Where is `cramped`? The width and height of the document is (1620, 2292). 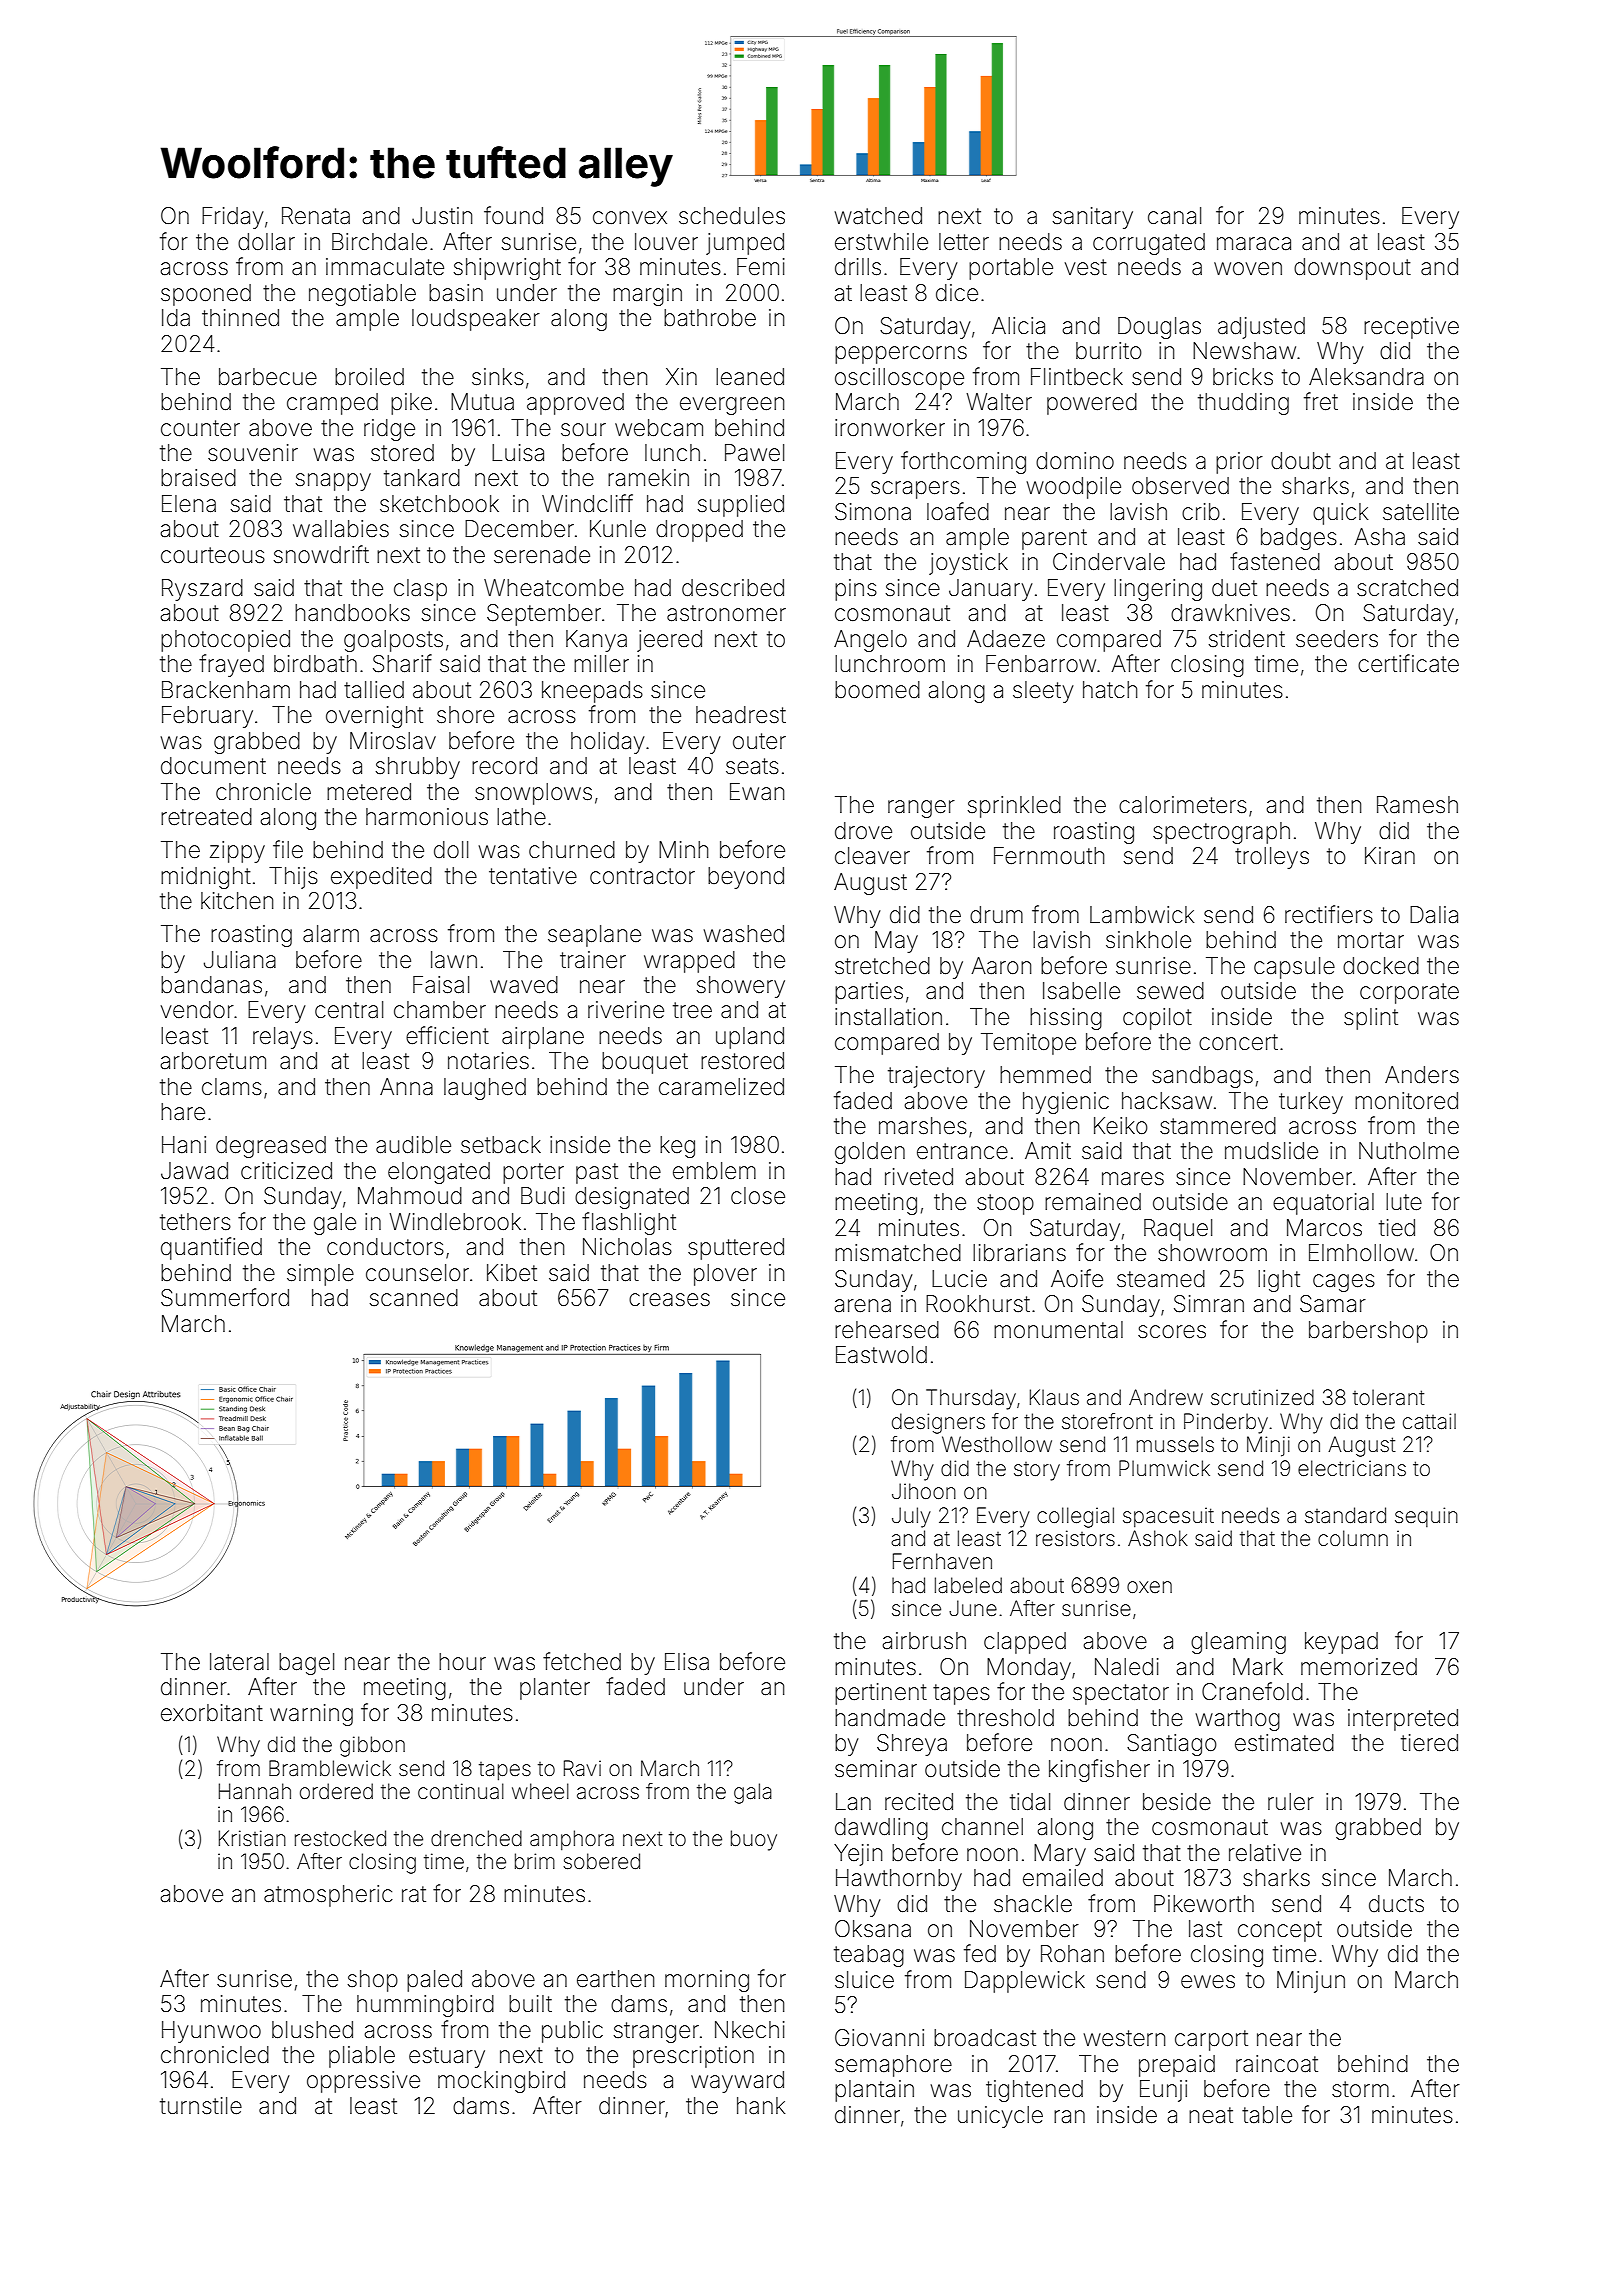 cramped is located at coordinates (332, 404).
